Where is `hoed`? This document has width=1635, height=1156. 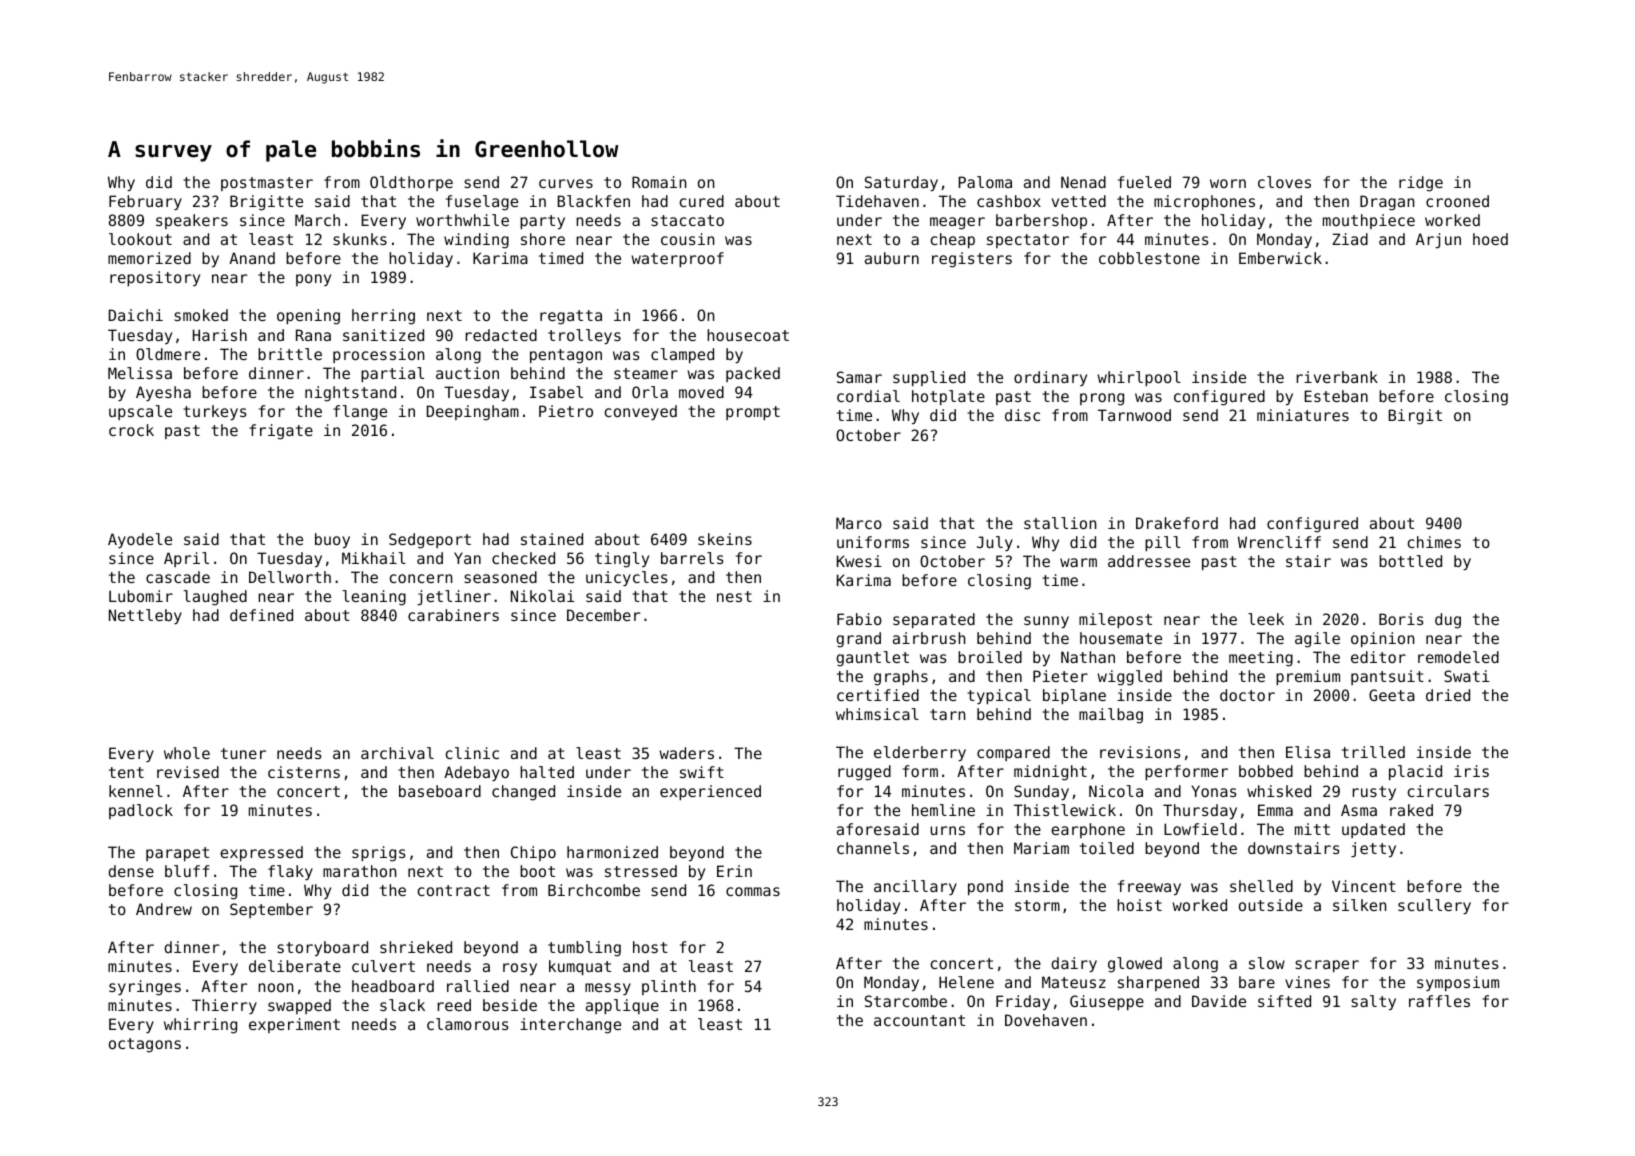
hoed is located at coordinates (1490, 239).
